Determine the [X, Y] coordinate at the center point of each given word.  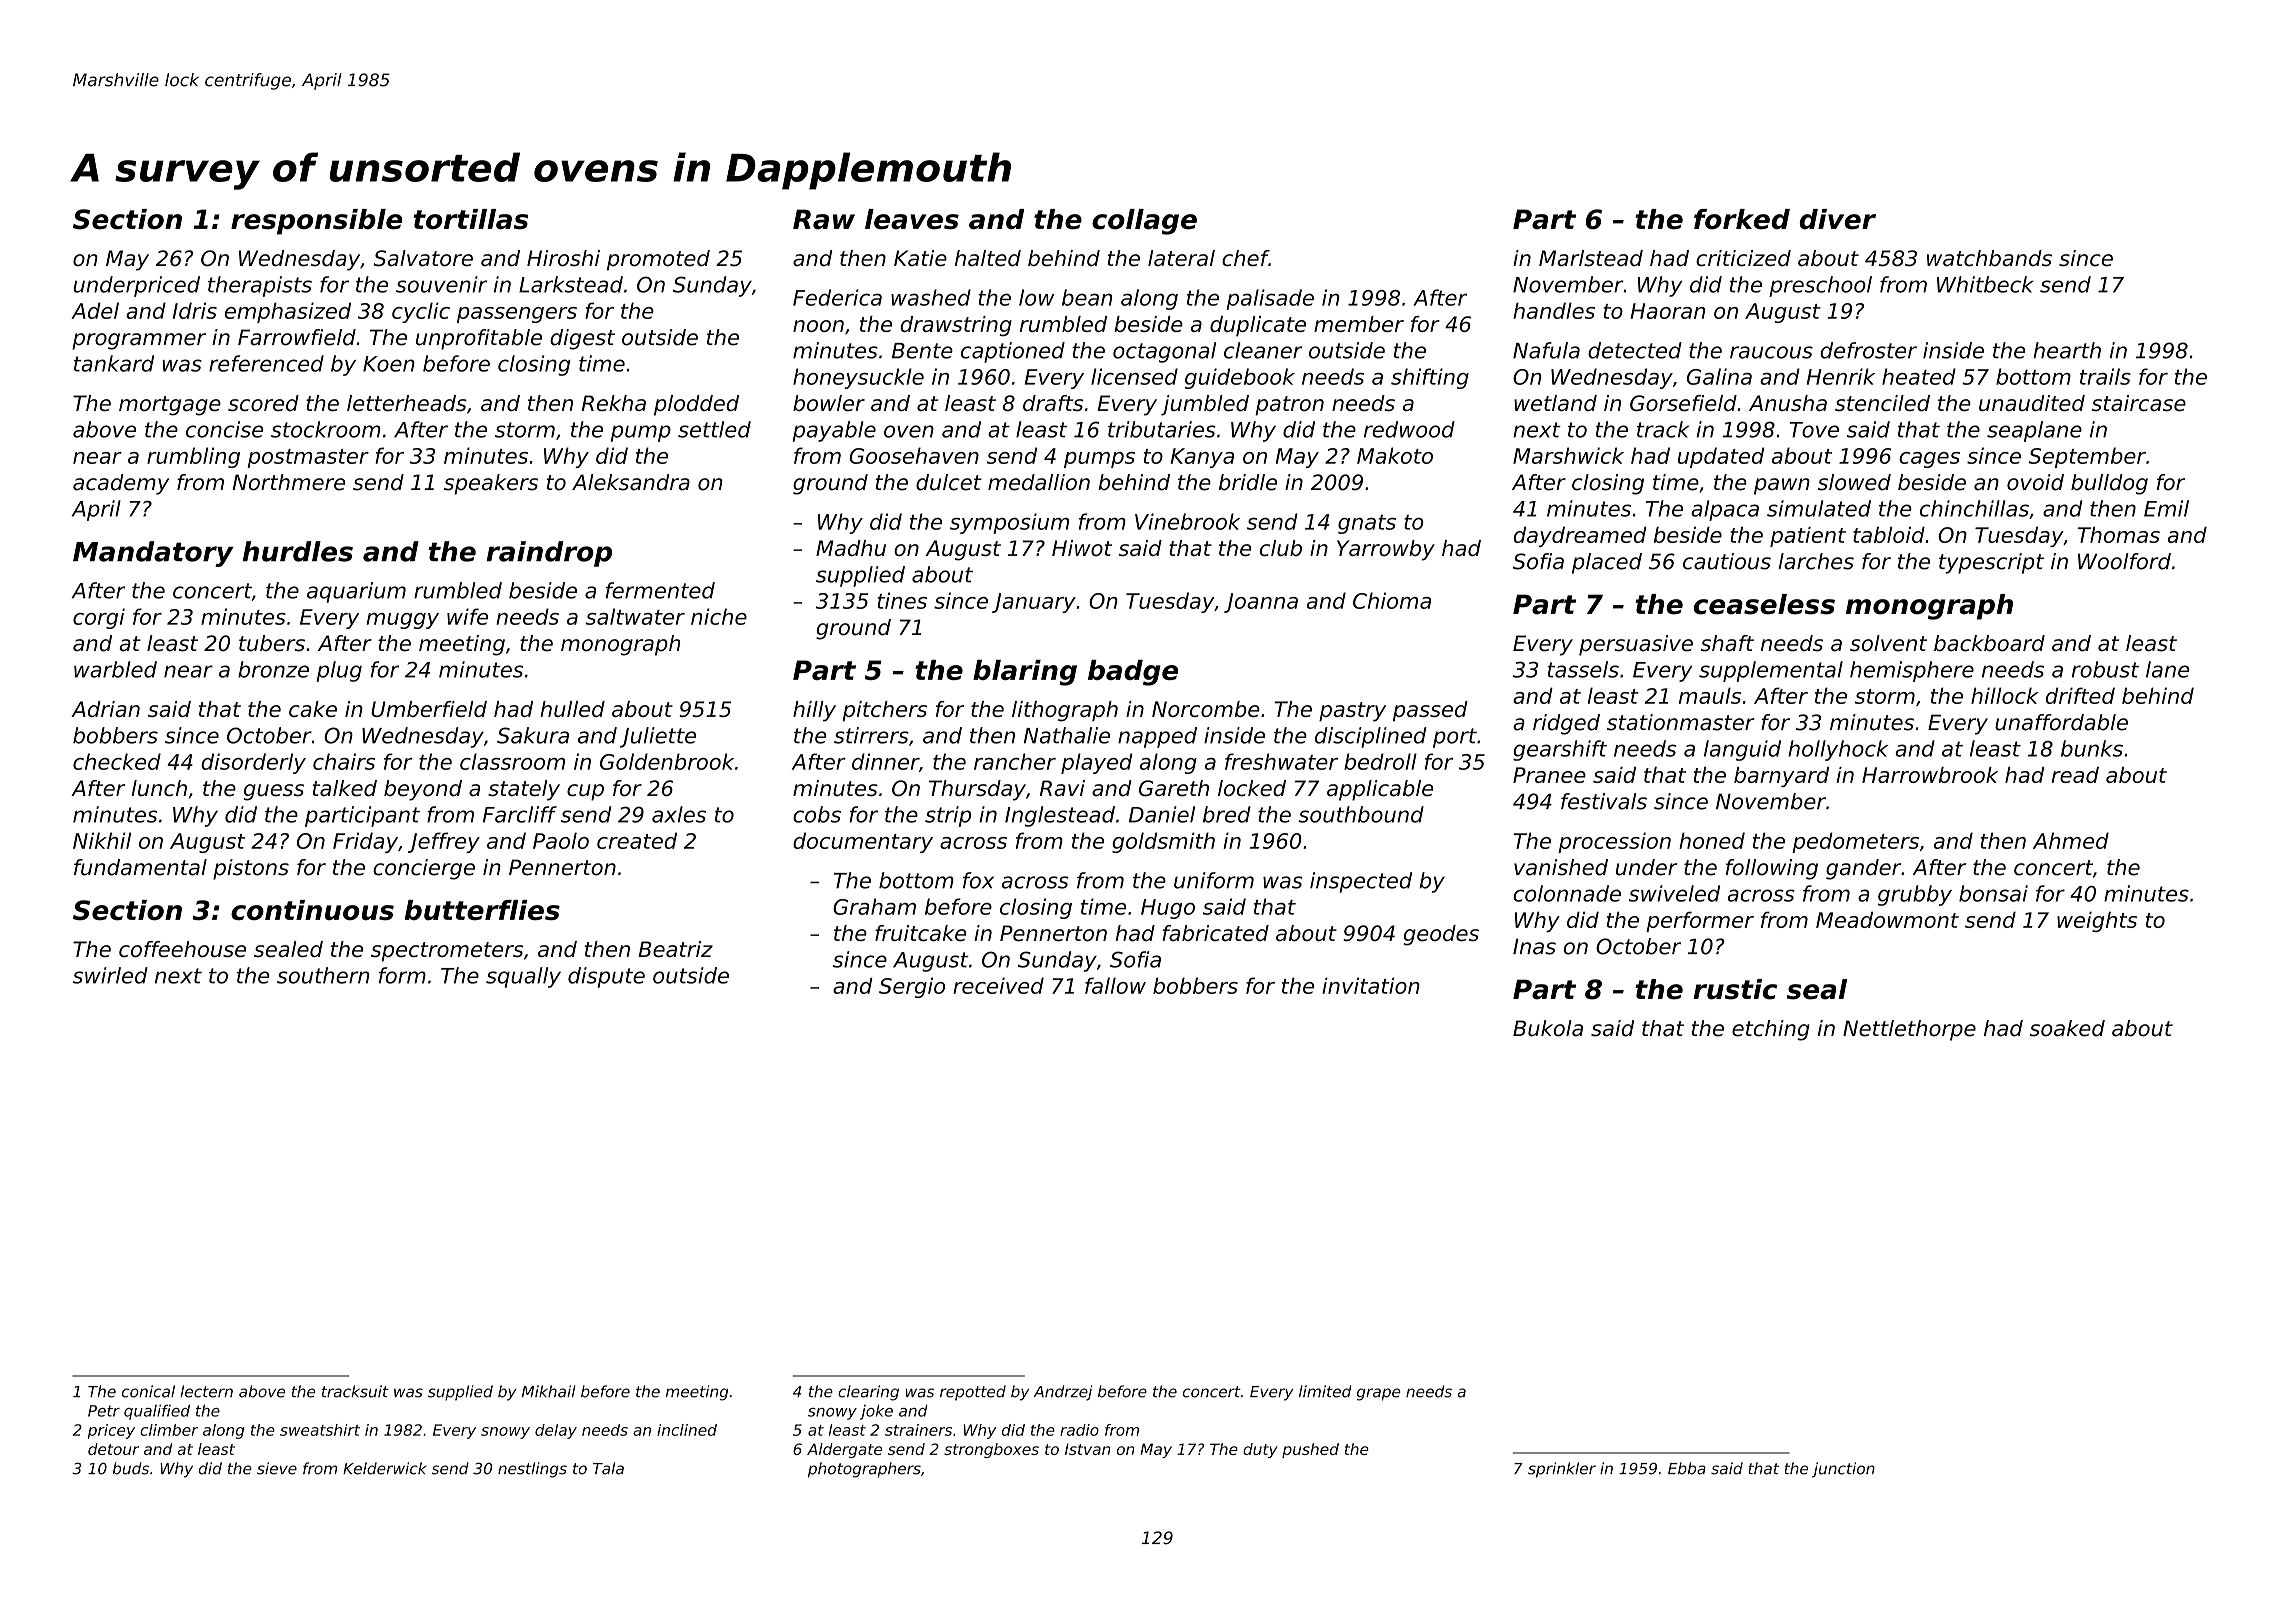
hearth [2067, 350]
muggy [403, 621]
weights [2097, 922]
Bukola [1548, 1028]
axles [679, 814]
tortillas [470, 219]
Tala [608, 1468]
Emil [2166, 508]
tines [902, 600]
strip [948, 816]
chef [1245, 258]
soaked [2067, 1028]
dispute [606, 977]
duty [1260, 1450]
